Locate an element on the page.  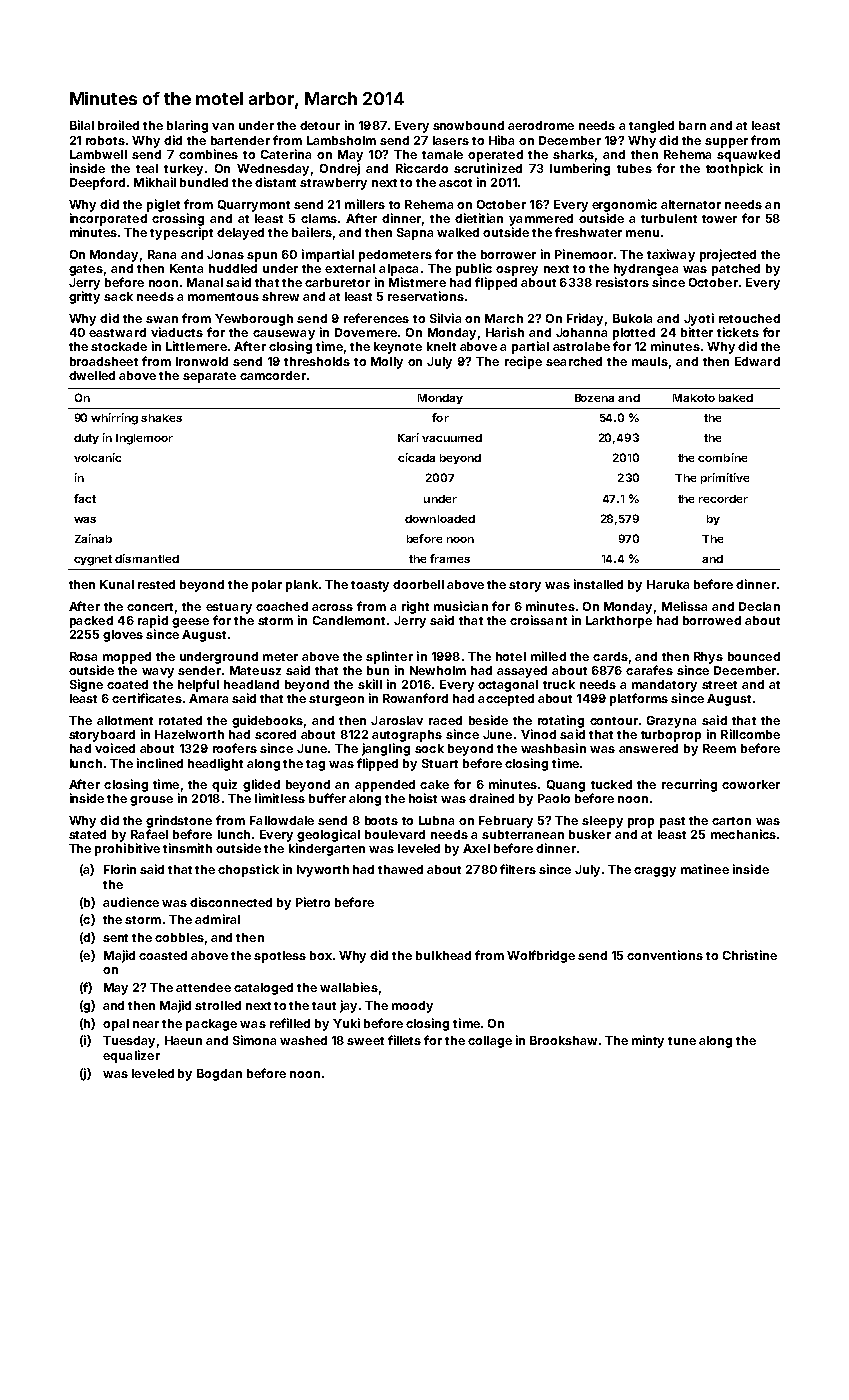
Lambsholm is located at coordinates (341, 140).
